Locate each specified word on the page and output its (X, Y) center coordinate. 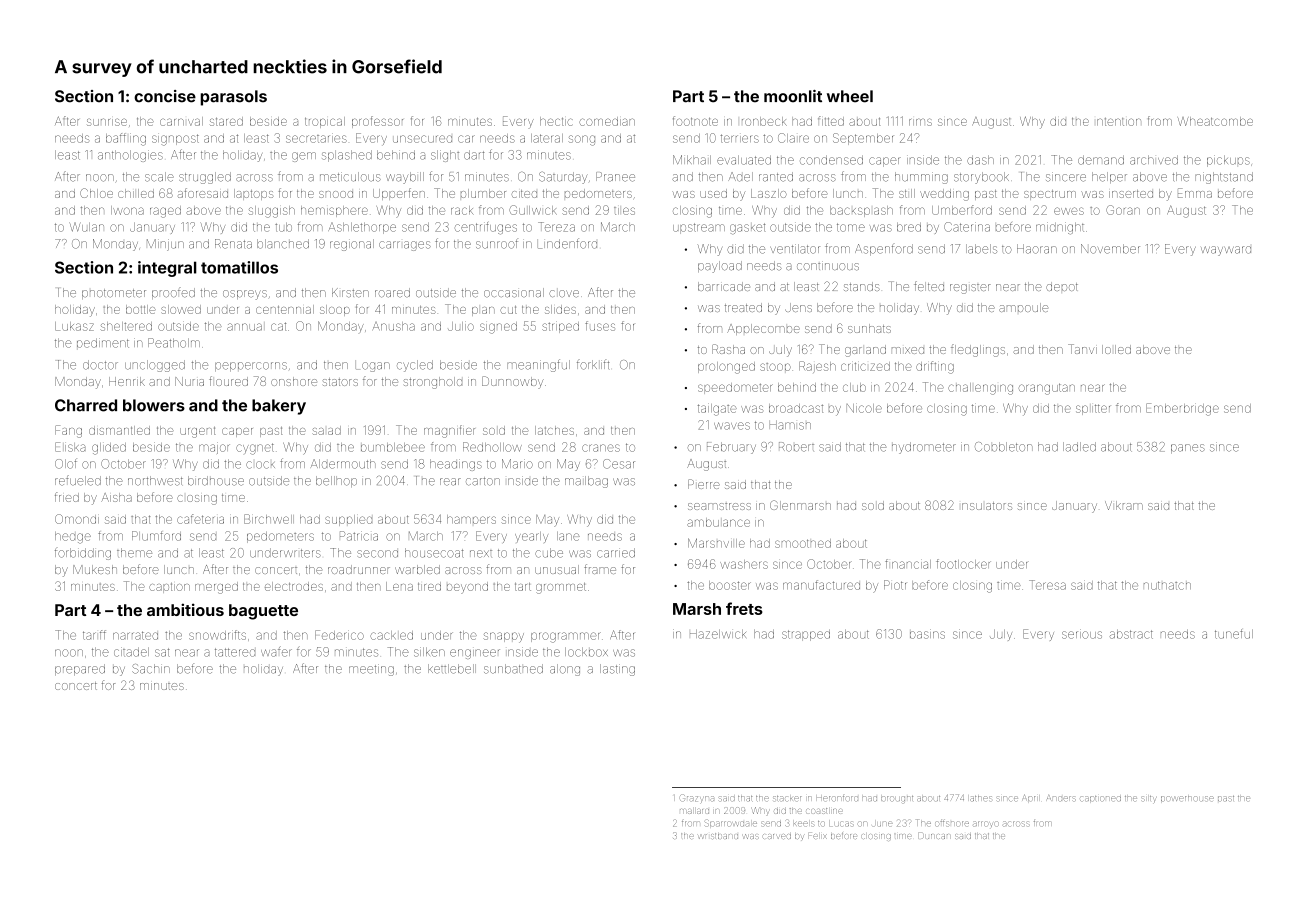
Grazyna (697, 798)
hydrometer (924, 448)
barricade (724, 286)
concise (165, 96)
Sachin (151, 669)
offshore (952, 823)
